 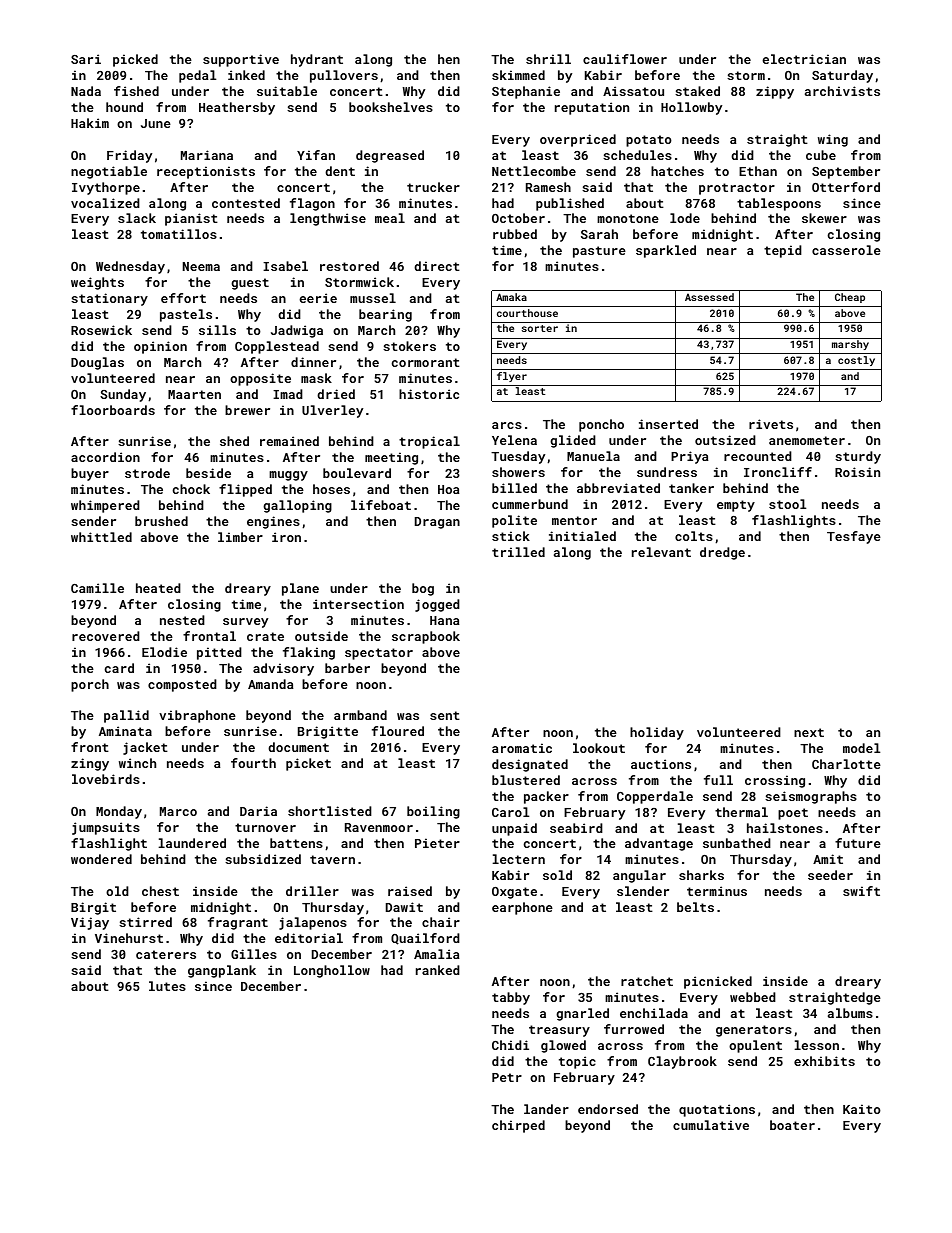 What do you see at coordinates (548, 59) in the page?
I see `shrill` at bounding box center [548, 59].
